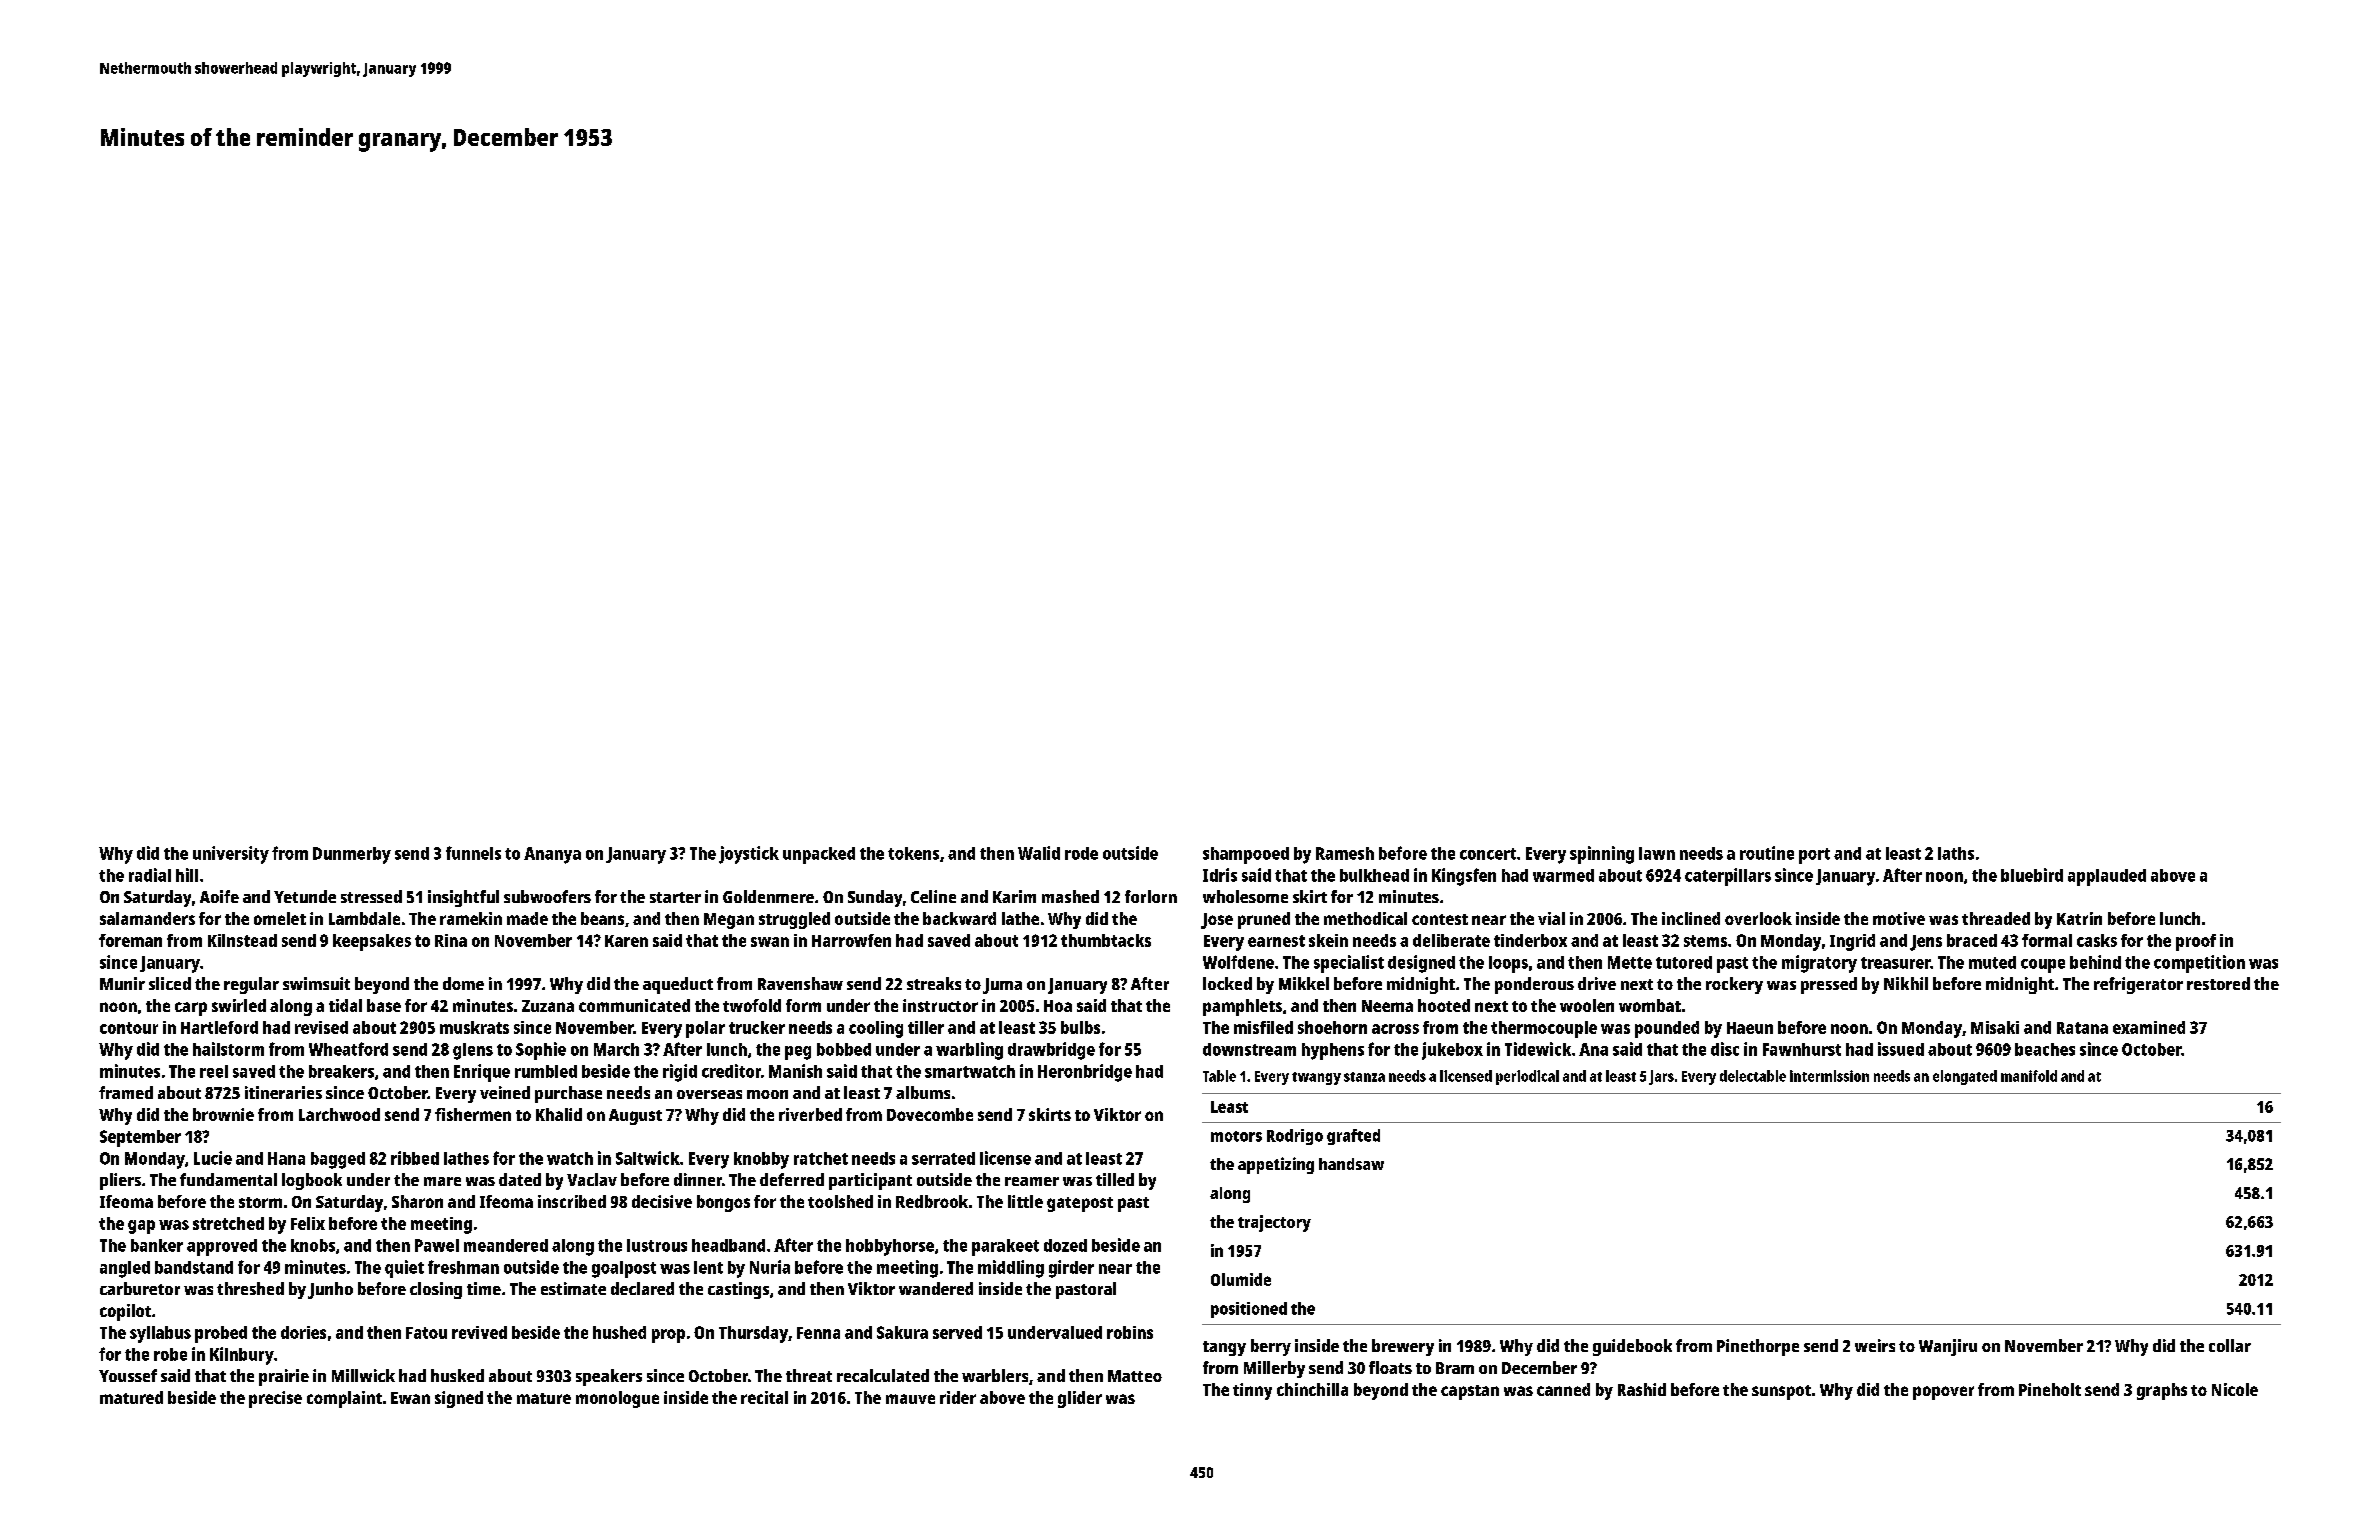 This page has width=2380, height=1540. I want to click on routine, so click(1767, 853).
